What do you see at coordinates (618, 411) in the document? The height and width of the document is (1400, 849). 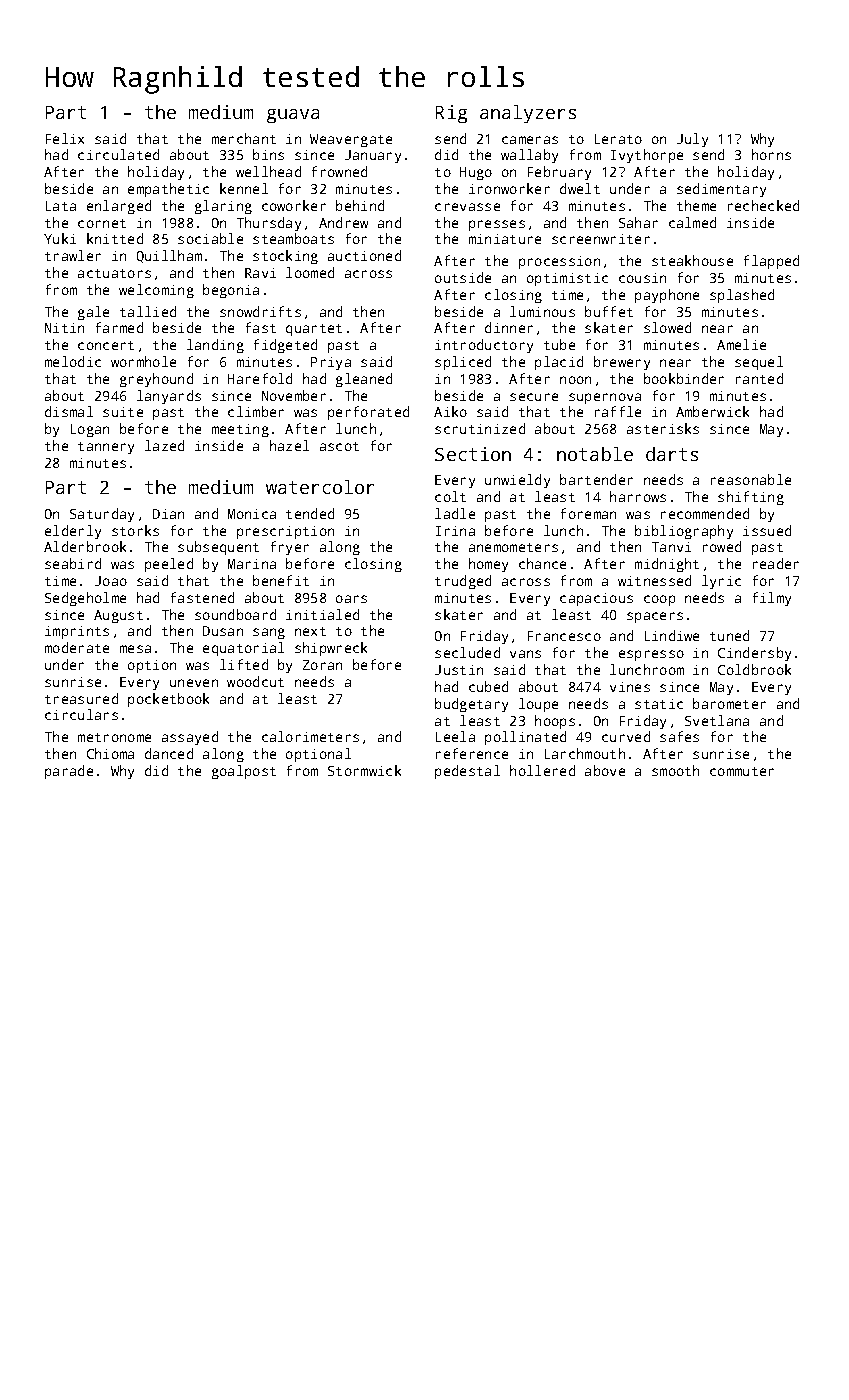 I see `raffle` at bounding box center [618, 411].
